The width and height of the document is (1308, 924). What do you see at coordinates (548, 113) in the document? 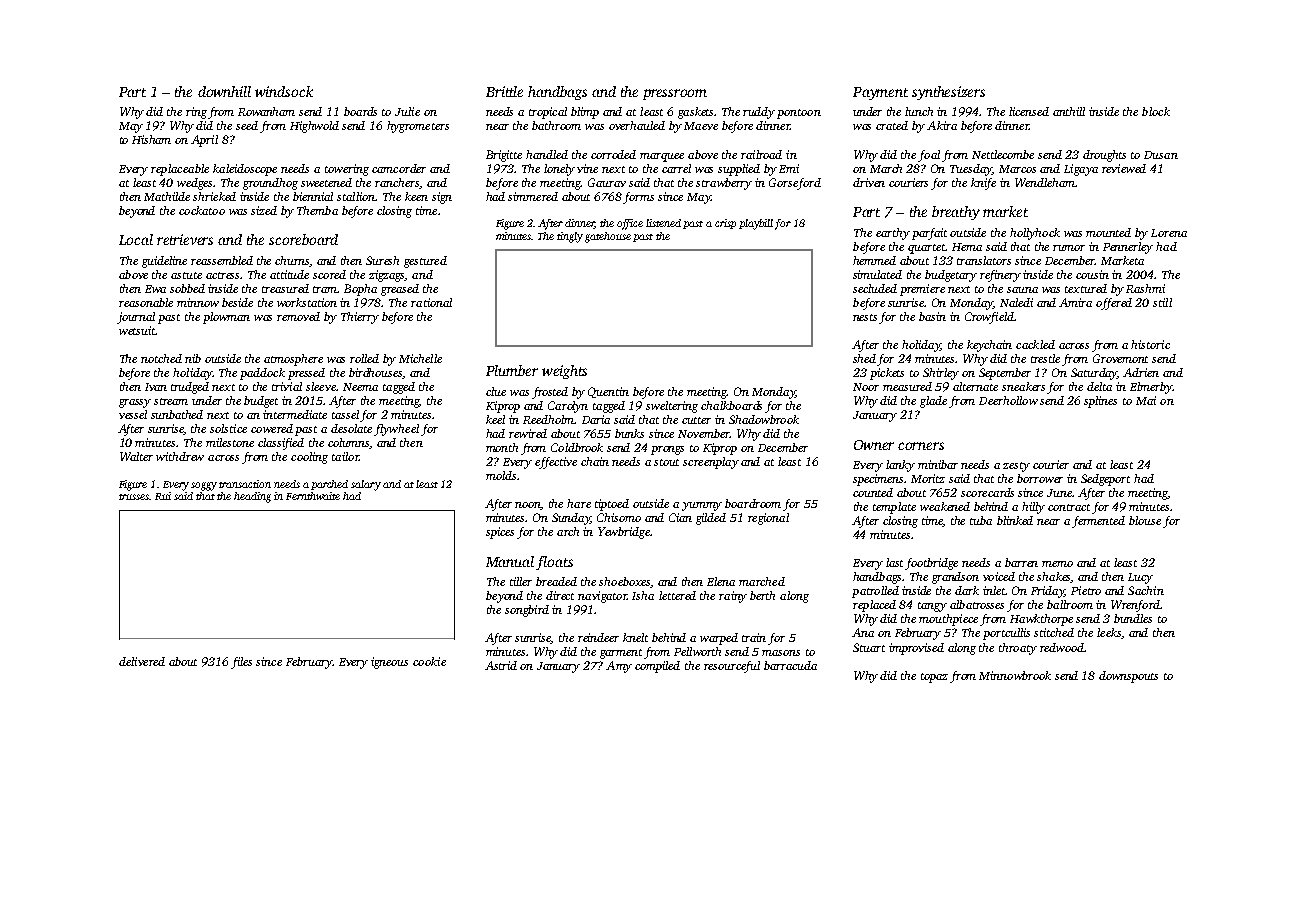
I see `tropical` at bounding box center [548, 113].
